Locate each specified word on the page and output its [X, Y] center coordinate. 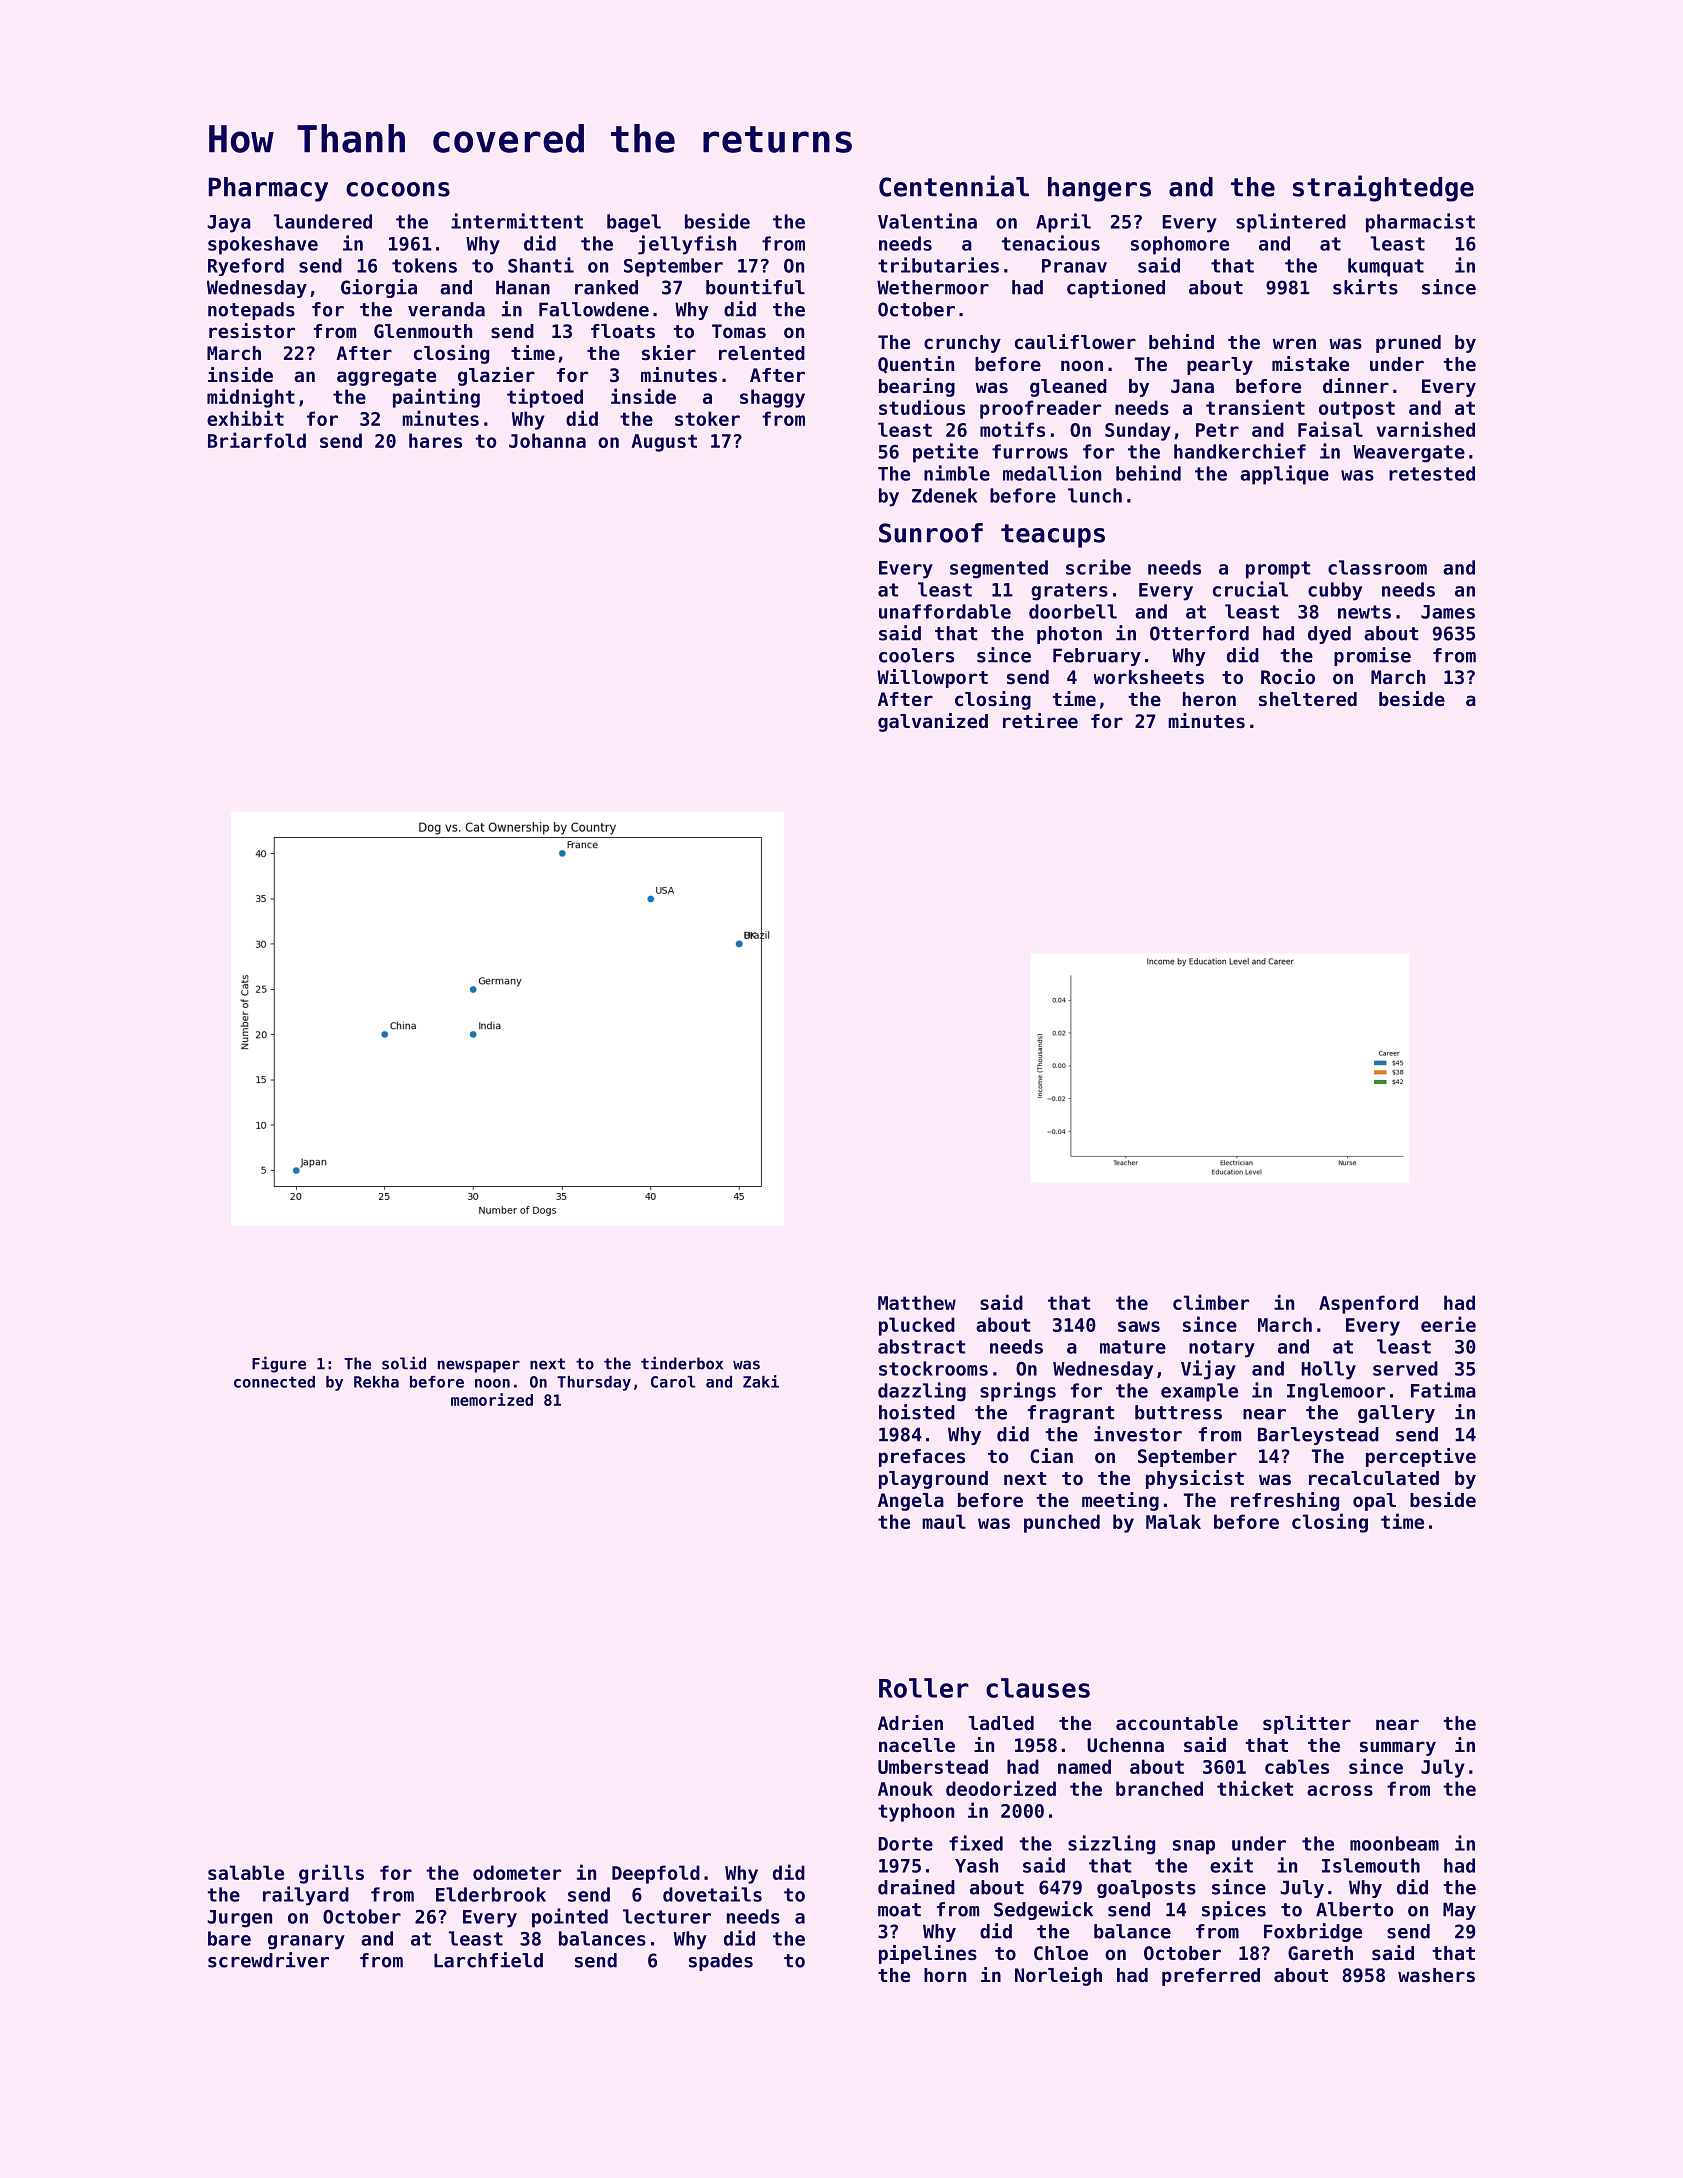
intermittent [517, 221]
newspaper [479, 1366]
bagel [634, 223]
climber [1211, 1302]
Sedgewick [1043, 1910]
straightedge [1383, 188]
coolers [916, 655]
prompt [1278, 570]
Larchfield [488, 1960]
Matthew [917, 1302]
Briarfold [257, 440]
